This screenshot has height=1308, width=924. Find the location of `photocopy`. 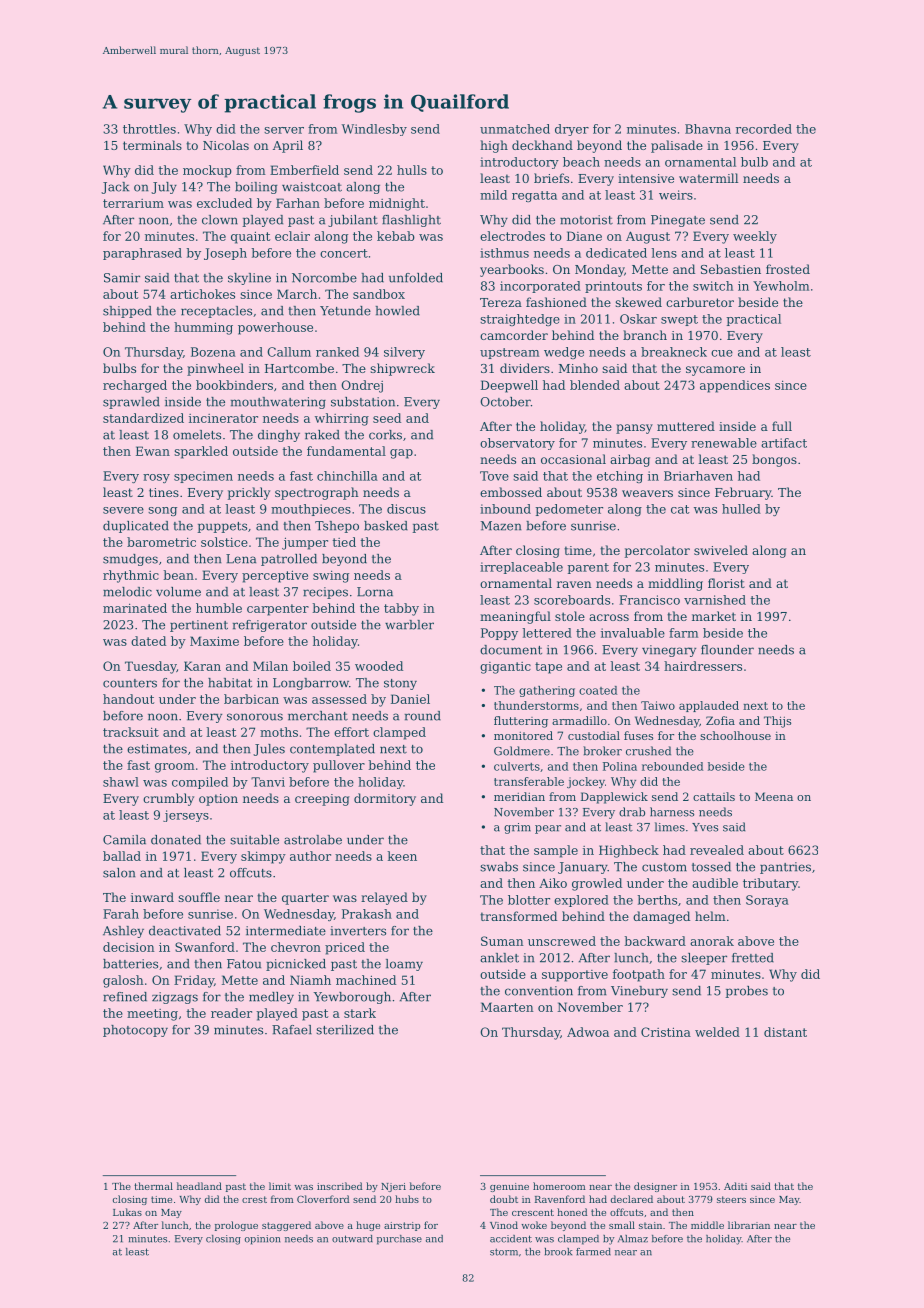

photocopy is located at coordinates (135, 1031).
